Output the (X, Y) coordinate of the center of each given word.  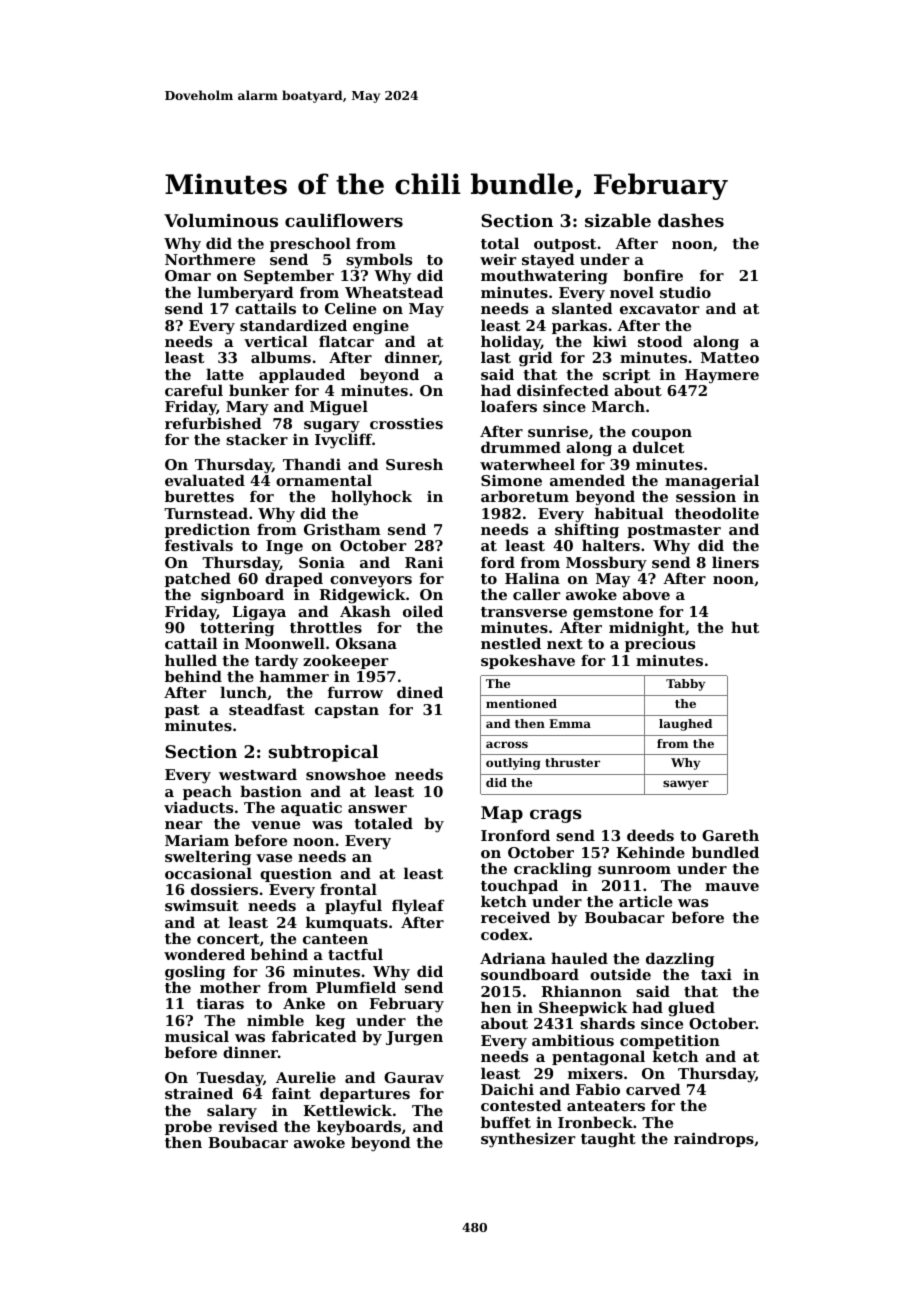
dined (420, 692)
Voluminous (221, 220)
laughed (685, 725)
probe (188, 1128)
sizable (618, 220)
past (182, 711)
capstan (347, 711)
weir (498, 259)
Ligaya (259, 613)
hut (745, 627)
